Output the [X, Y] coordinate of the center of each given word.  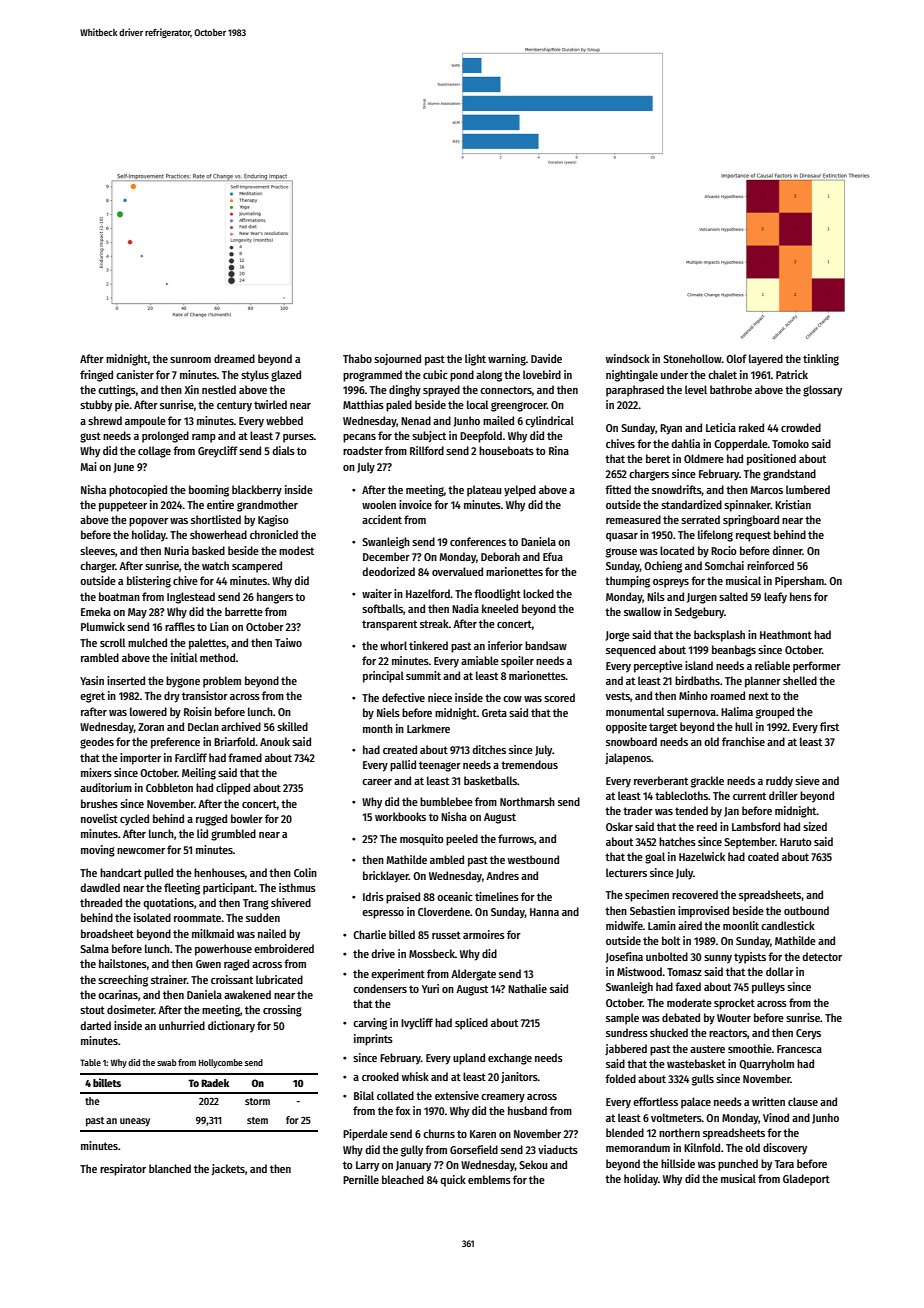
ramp [204, 438]
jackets [228, 1169]
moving [98, 851]
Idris [373, 896]
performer [817, 667]
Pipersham [799, 582]
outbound [806, 910]
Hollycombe [221, 1063]
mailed [498, 420]
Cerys [808, 1034]
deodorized [388, 571]
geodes [97, 743]
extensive [457, 1095]
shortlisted [216, 519]
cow [512, 699]
